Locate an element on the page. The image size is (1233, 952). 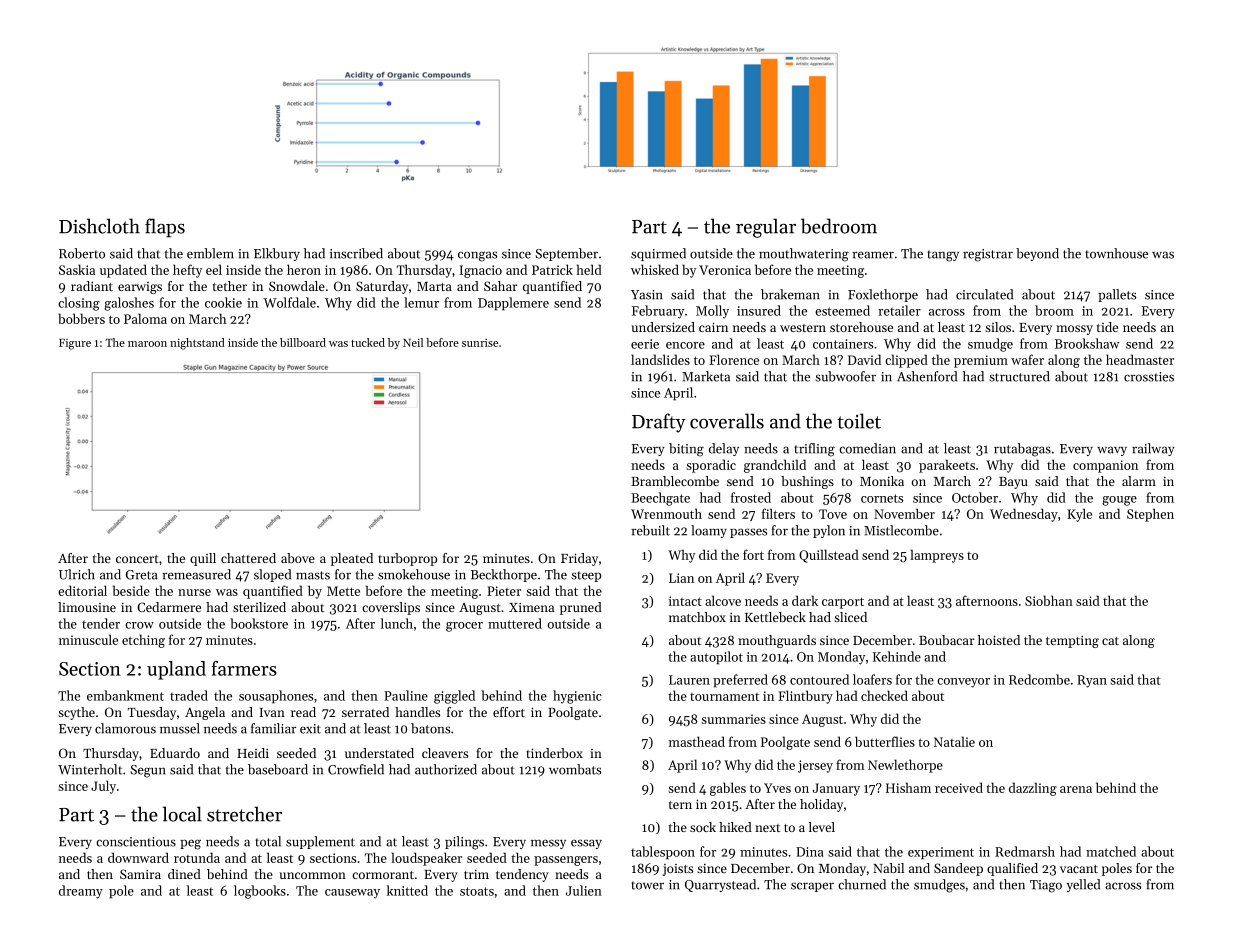
wavy is located at coordinates (1112, 451).
